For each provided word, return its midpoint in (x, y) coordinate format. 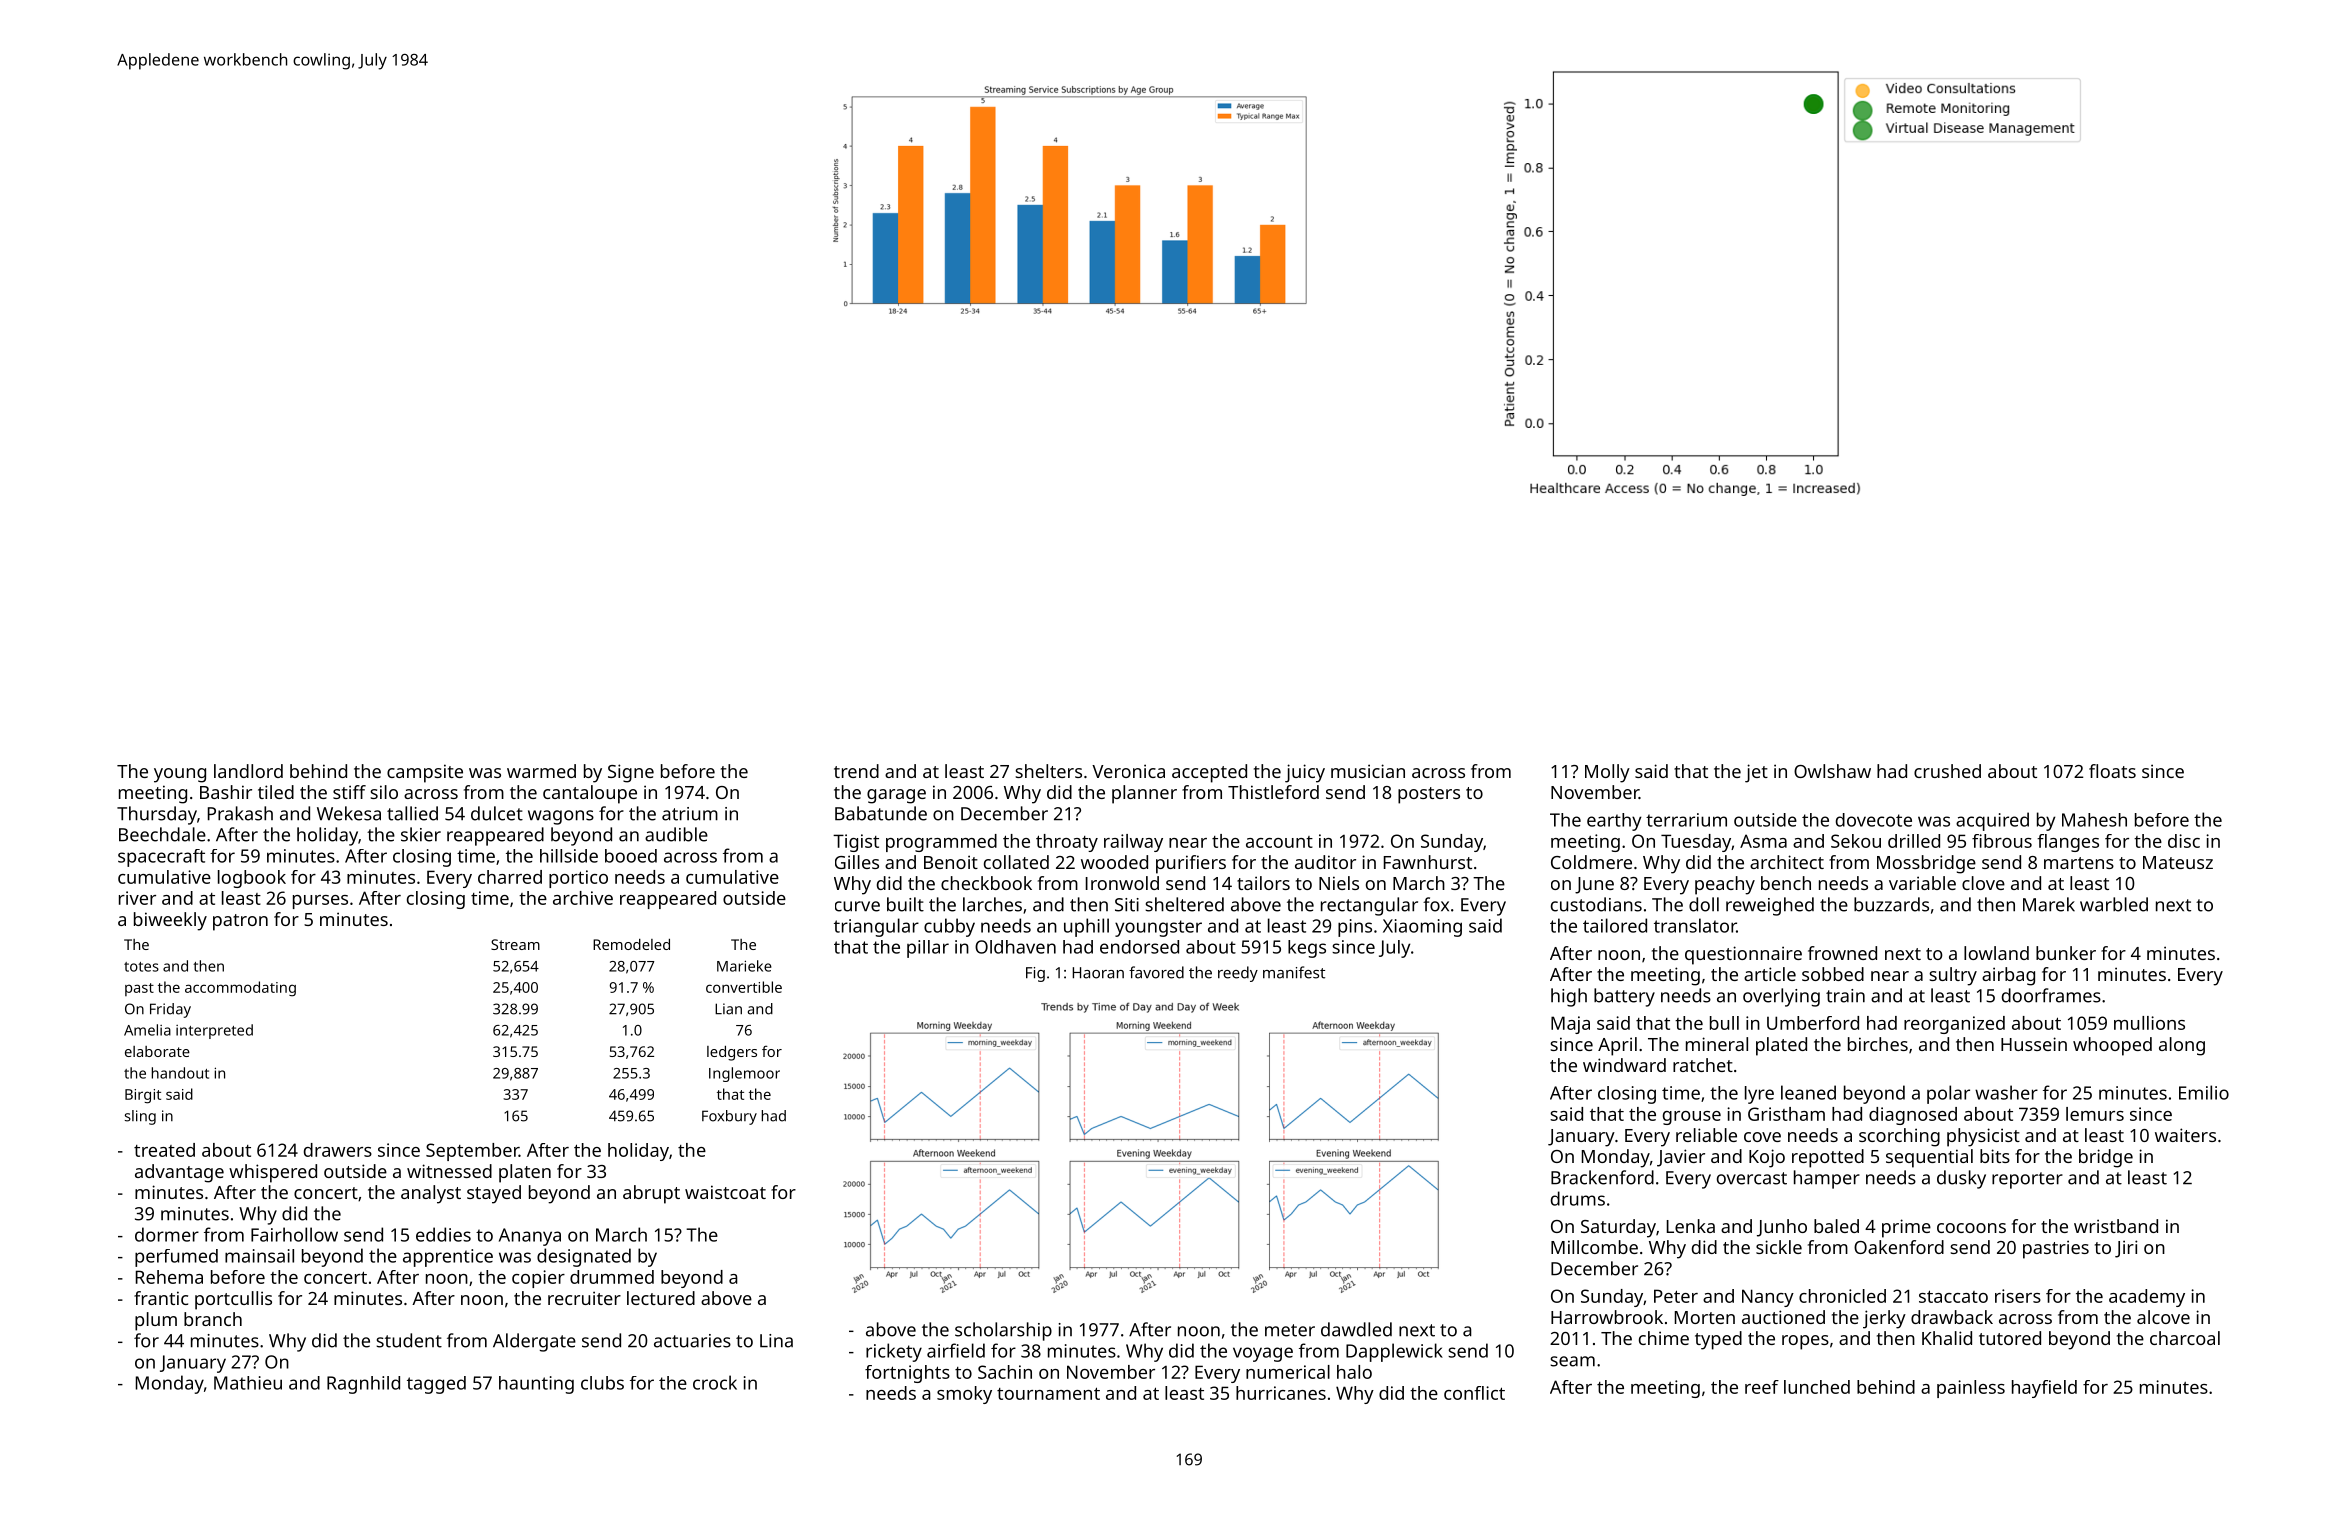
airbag (2008, 976)
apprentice (448, 1258)
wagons (561, 817)
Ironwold (1122, 883)
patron (240, 922)
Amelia (147, 1030)
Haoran (1098, 973)
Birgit (143, 1096)
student (409, 1340)
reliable (1706, 1135)
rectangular (1369, 906)
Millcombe (1594, 1247)
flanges (2068, 843)
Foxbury (729, 1117)
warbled (2114, 904)
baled (1836, 1226)
